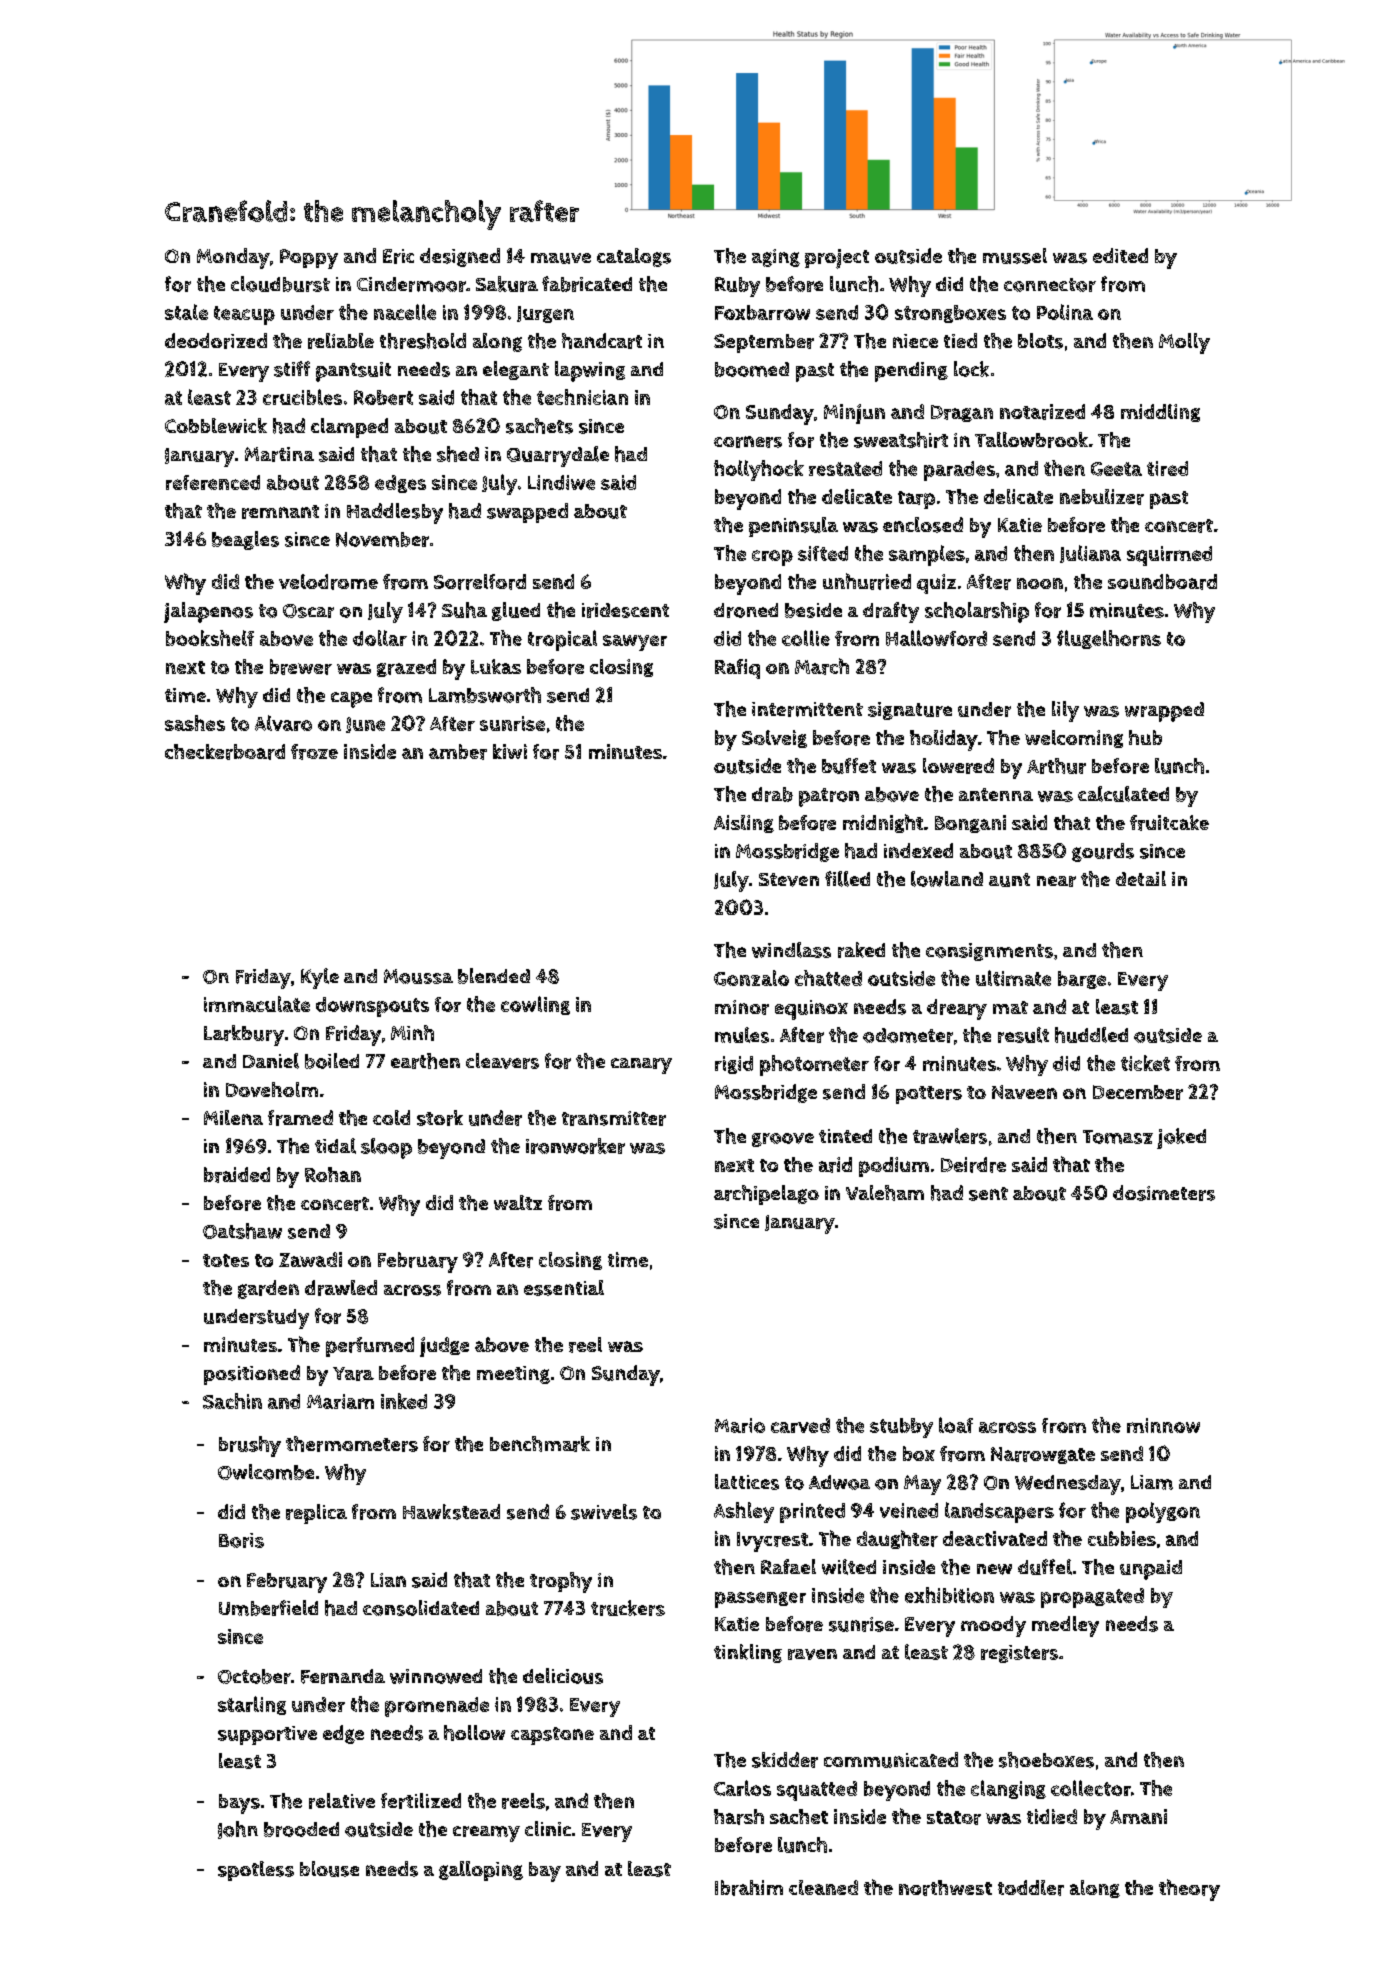 This screenshot has height=1969, width=1386. Describe the element at coordinates (535, 1005) in the screenshot. I see `cowling` at that location.
